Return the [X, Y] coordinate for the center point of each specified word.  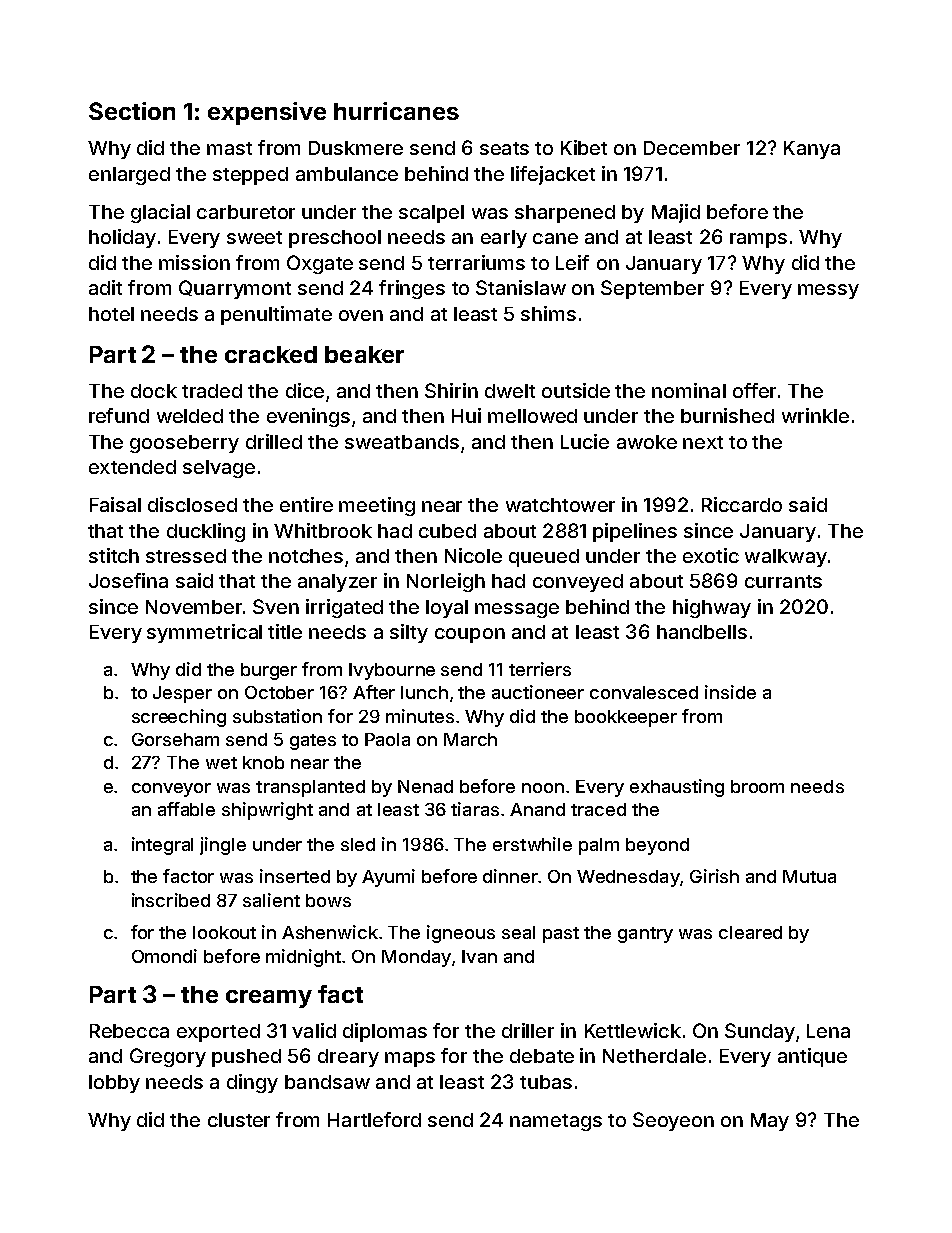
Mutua [809, 876]
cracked [271, 354]
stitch [114, 555]
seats [504, 148]
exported [218, 1033]
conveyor [171, 790]
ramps [758, 240]
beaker [364, 354]
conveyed [578, 583]
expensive [267, 113]
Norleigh [446, 582]
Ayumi [388, 878]
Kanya [812, 150]
